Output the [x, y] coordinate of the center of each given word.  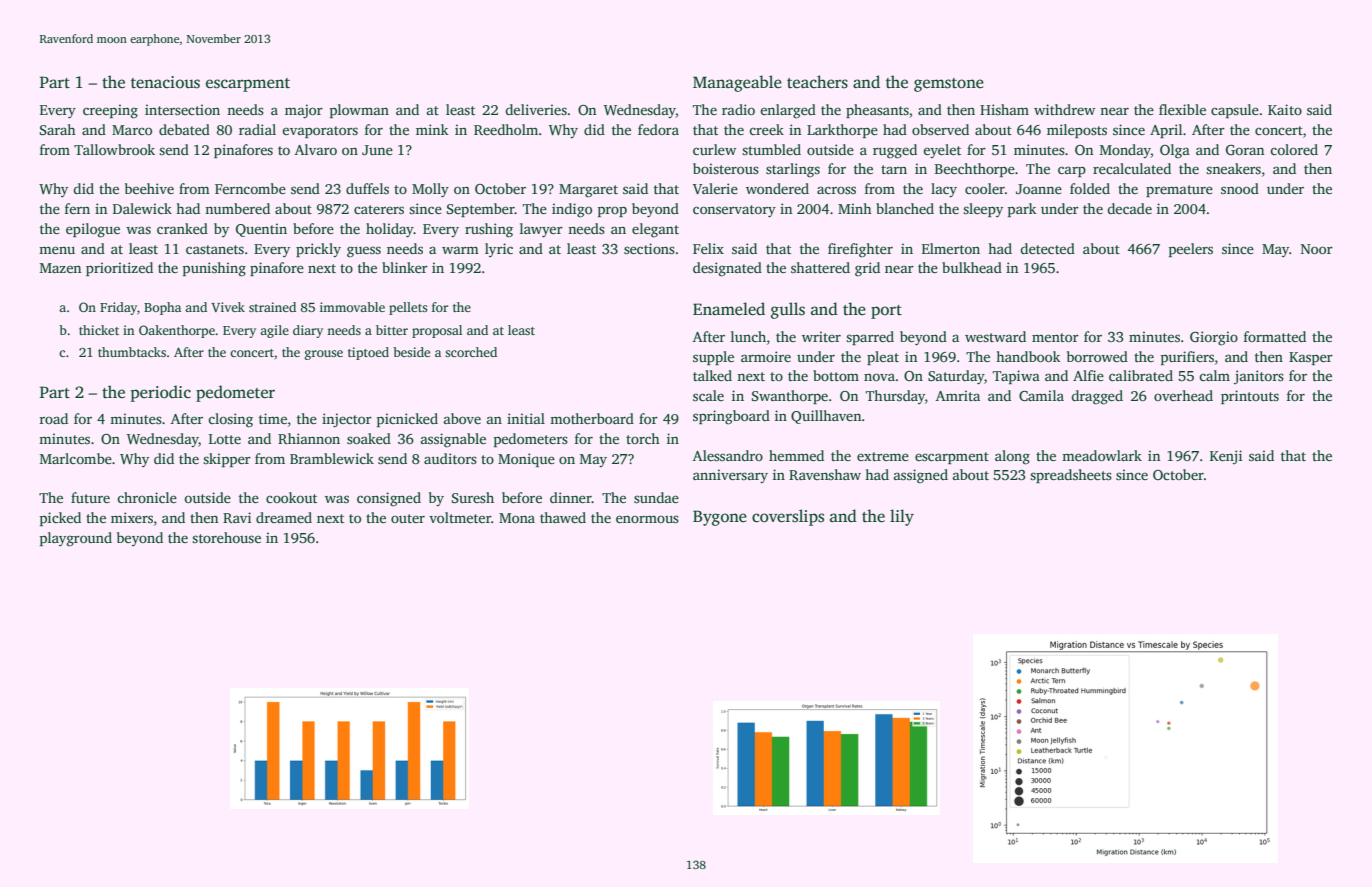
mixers [132, 517]
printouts [1250, 397]
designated [727, 269]
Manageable [737, 83]
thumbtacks [132, 352]
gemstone [949, 85]
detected [1047, 248]
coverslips [788, 517]
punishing [214, 269]
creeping [110, 111]
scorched [471, 352]
